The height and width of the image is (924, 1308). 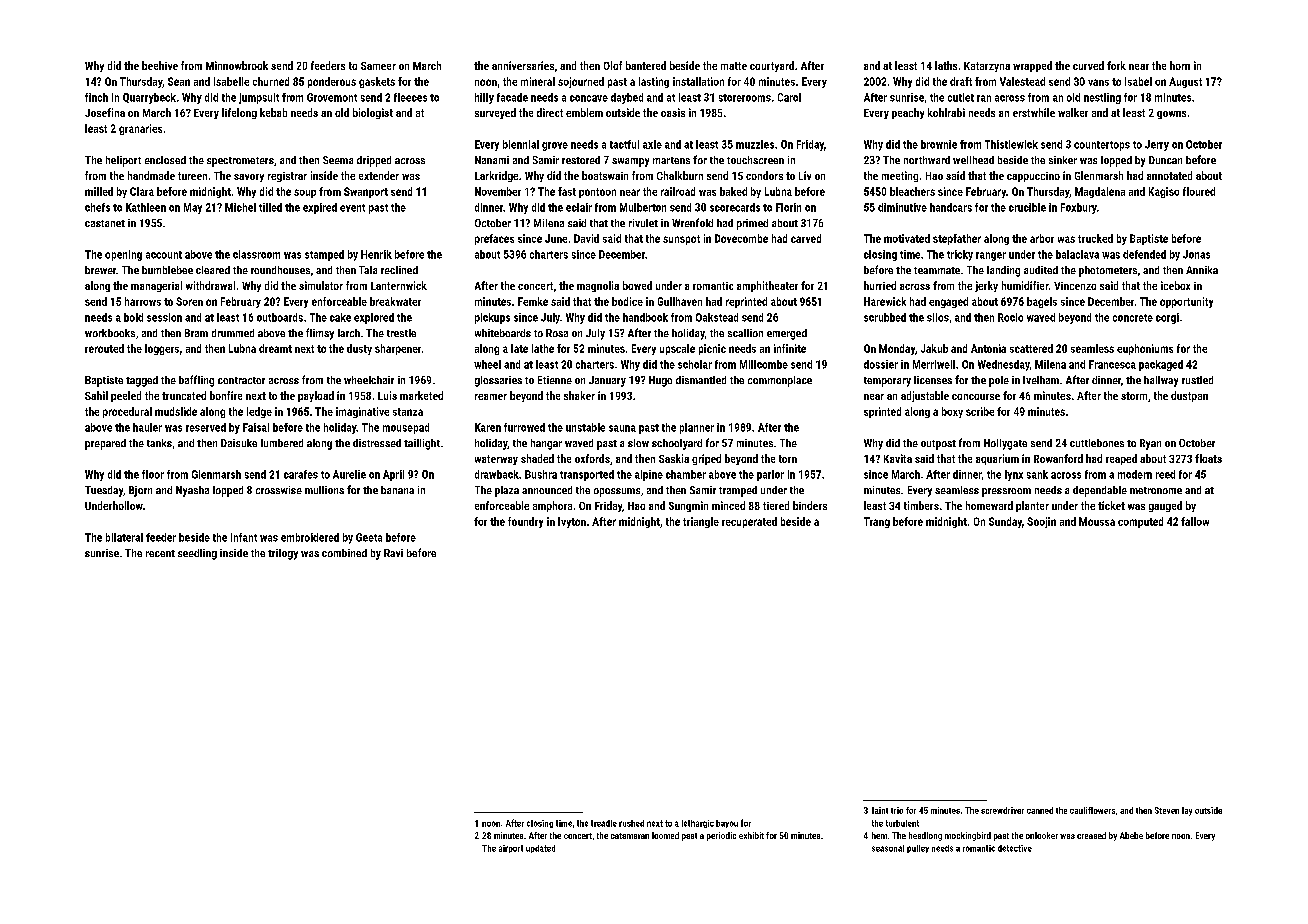 What do you see at coordinates (987, 67) in the image?
I see `Katarzyna` at bounding box center [987, 67].
